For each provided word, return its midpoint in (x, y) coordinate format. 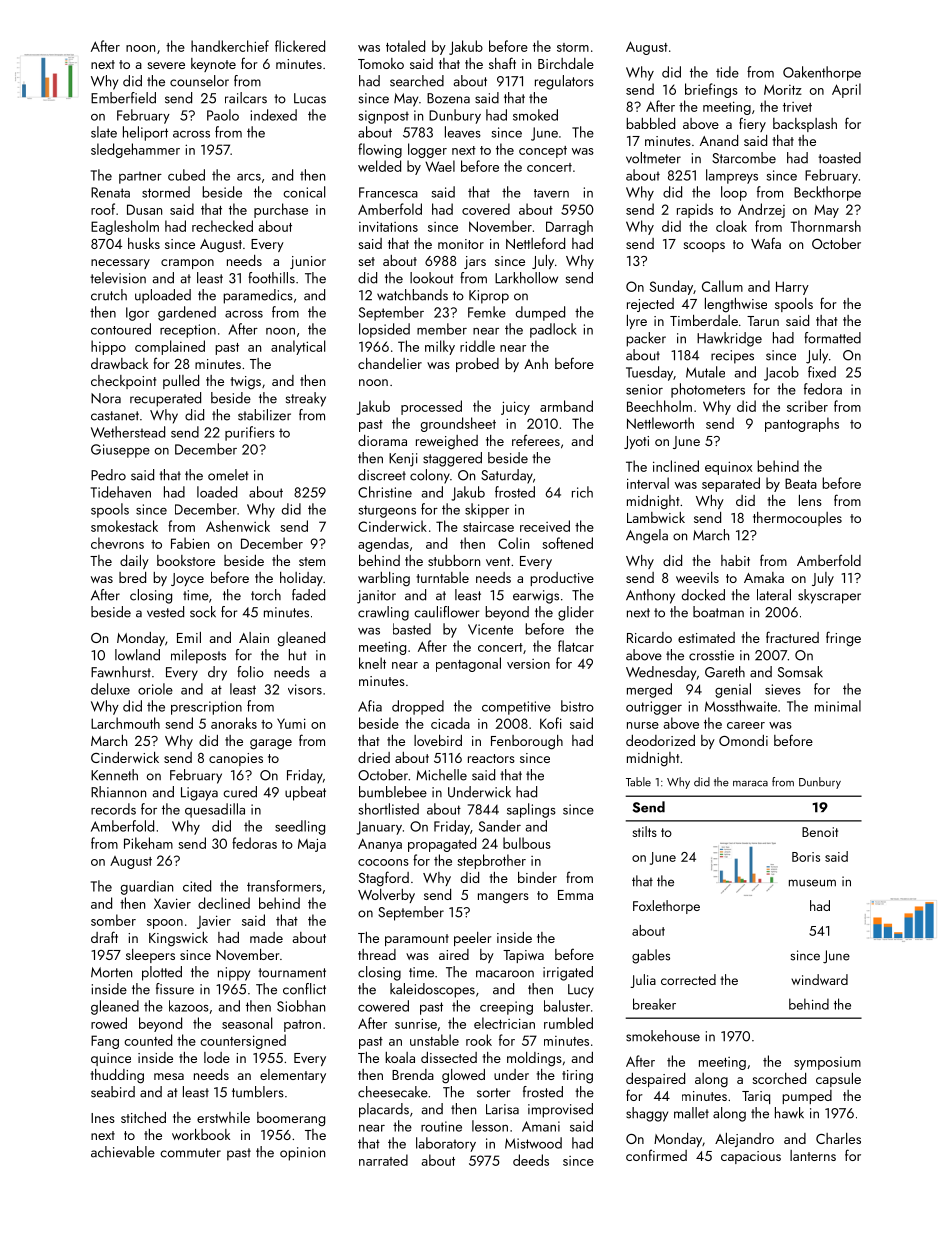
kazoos (189, 1006)
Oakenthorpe (822, 73)
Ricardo (649, 637)
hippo (108, 347)
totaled (405, 46)
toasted (839, 158)
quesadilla (215, 810)
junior (308, 262)
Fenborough (527, 742)
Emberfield (123, 98)
